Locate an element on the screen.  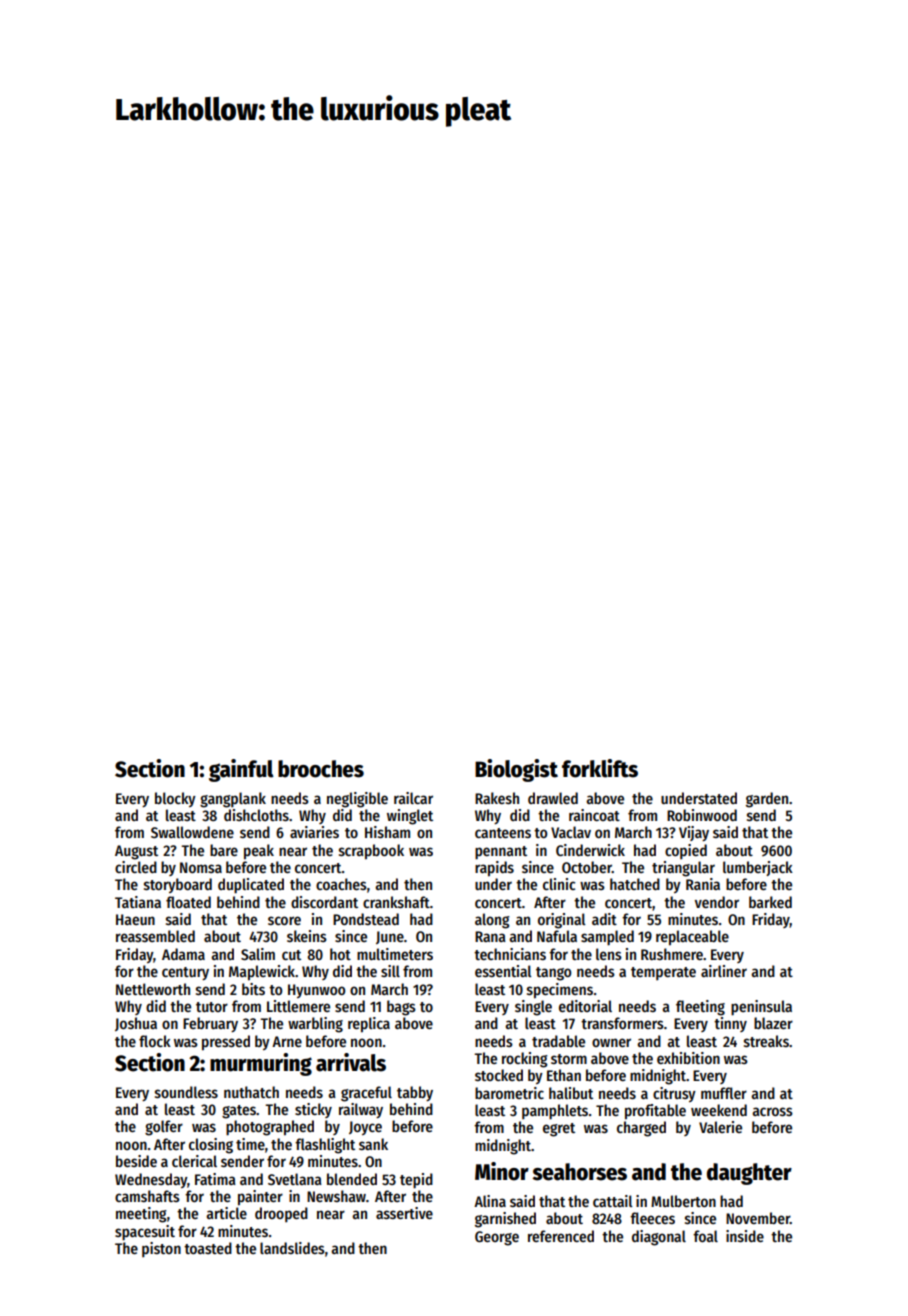
June is located at coordinates (390, 937).
